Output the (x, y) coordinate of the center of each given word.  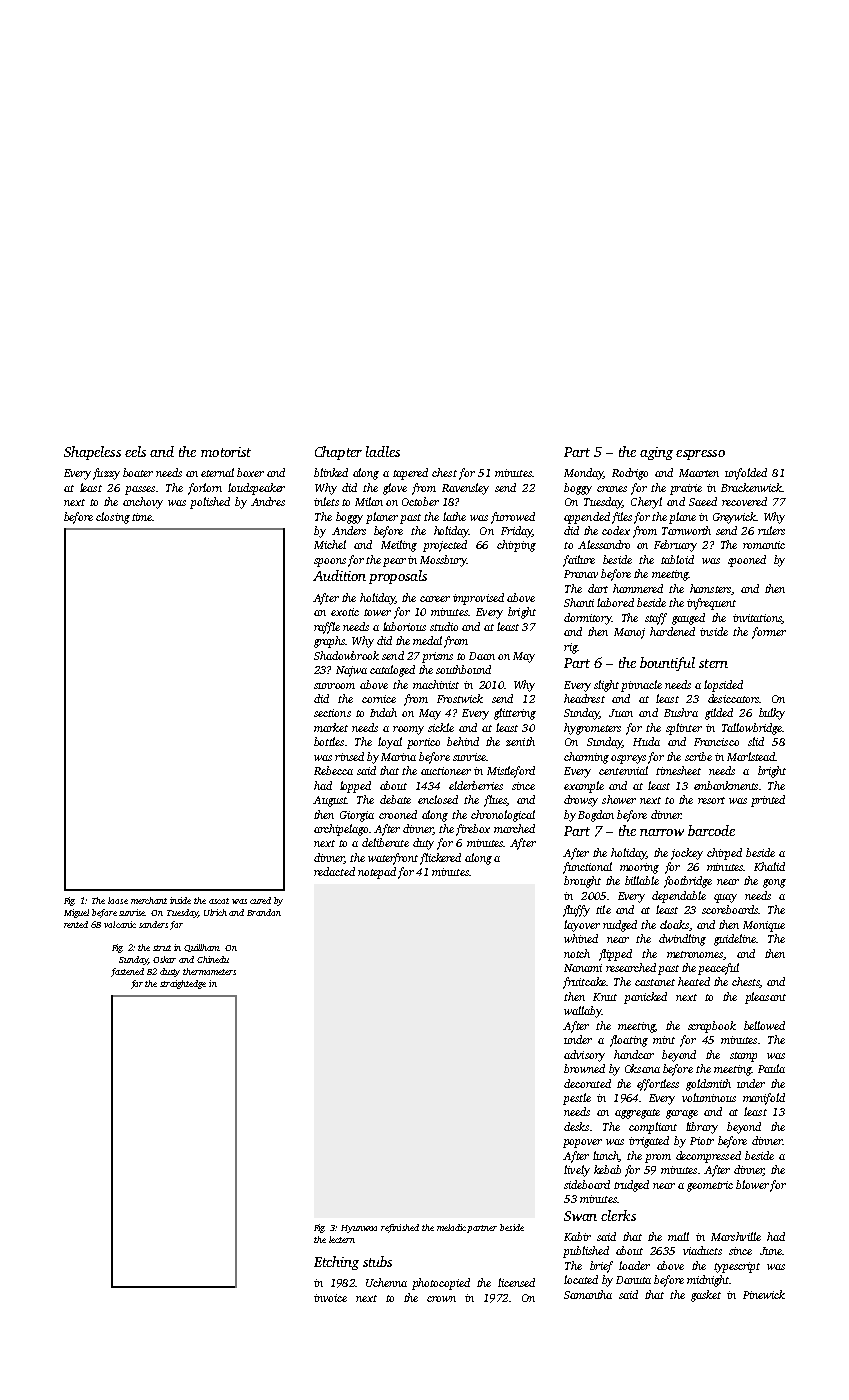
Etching (336, 1263)
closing (113, 518)
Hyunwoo (359, 1229)
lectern (342, 1239)
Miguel (76, 913)
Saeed (703, 501)
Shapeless (92, 453)
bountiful (667, 664)
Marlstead (751, 756)
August (330, 801)
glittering (515, 714)
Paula (771, 1068)
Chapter (338, 453)
